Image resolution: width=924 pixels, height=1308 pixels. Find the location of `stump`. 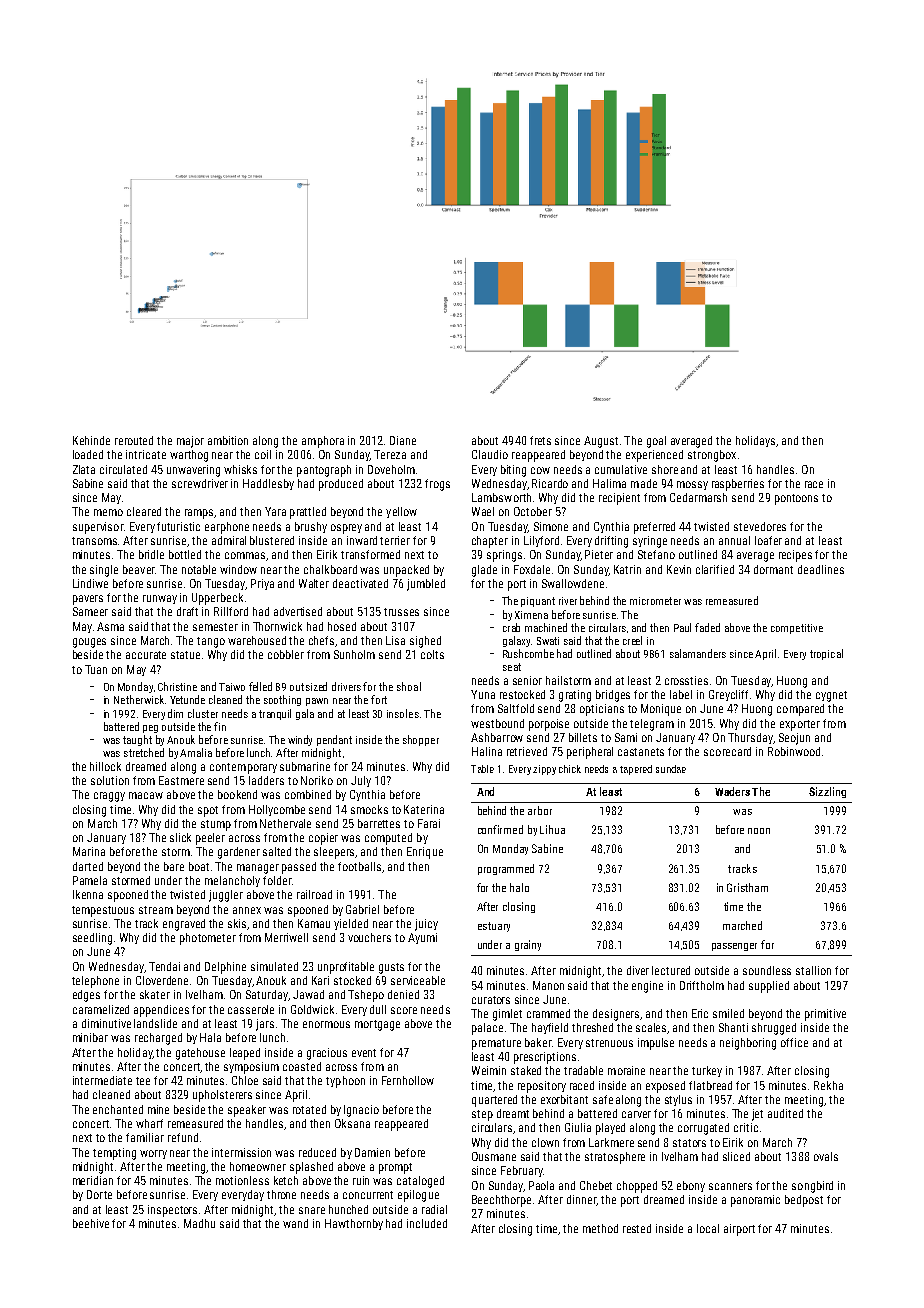

stump is located at coordinates (216, 825).
